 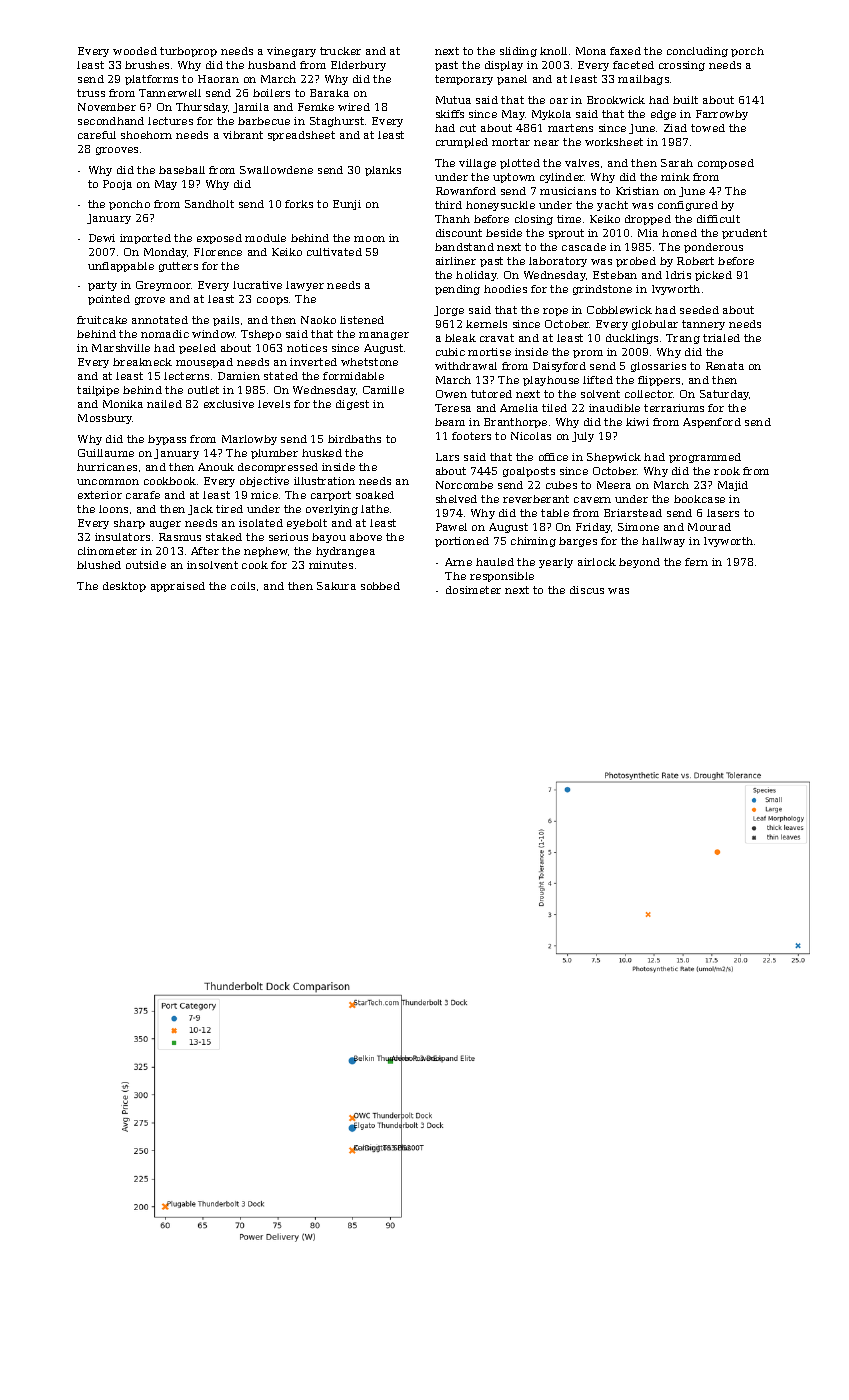 I want to click on Pawel, so click(x=451, y=527).
